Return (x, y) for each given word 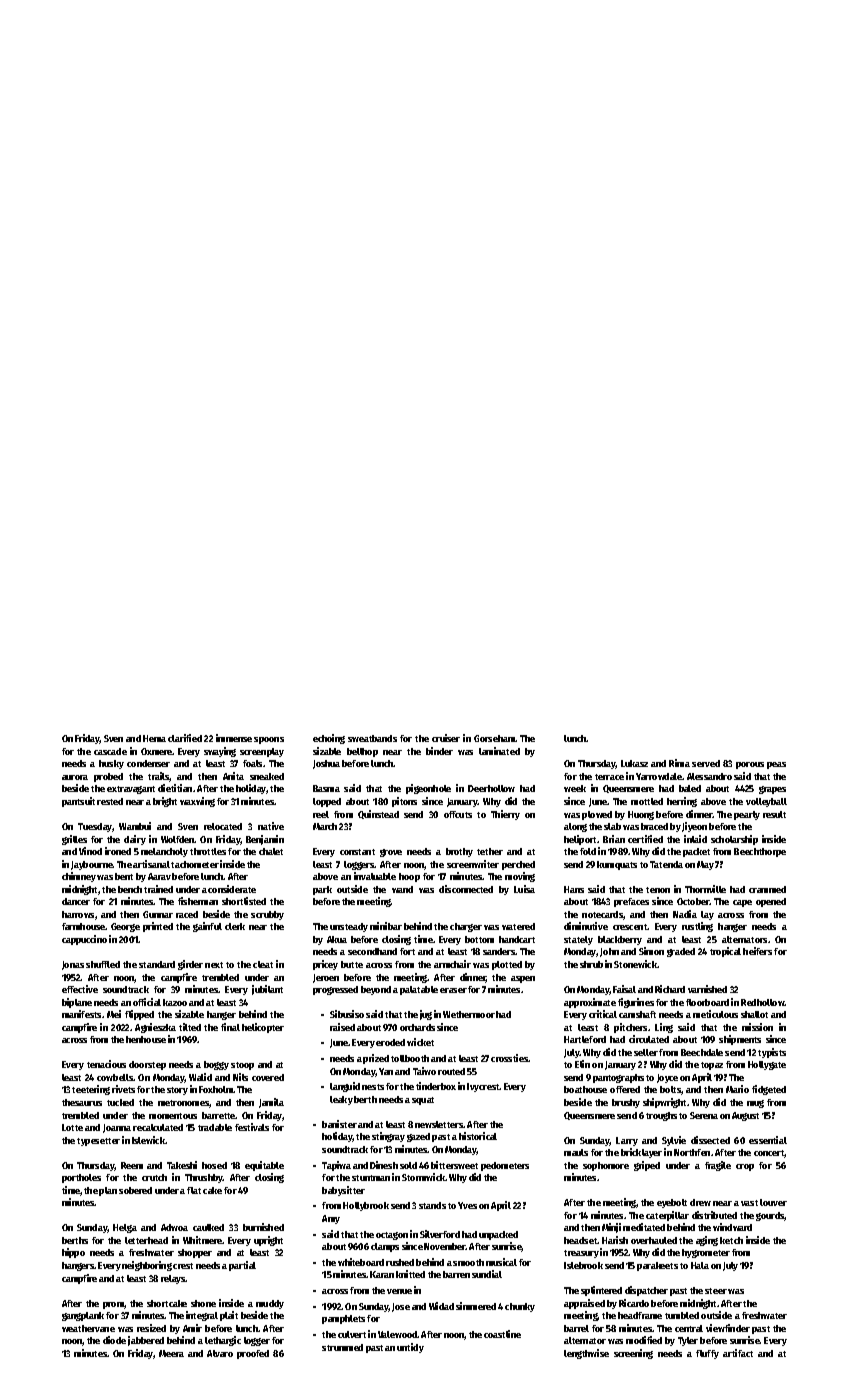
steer (716, 1291)
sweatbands (372, 738)
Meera (171, 1353)
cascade (110, 751)
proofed (253, 1354)
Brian (614, 839)
